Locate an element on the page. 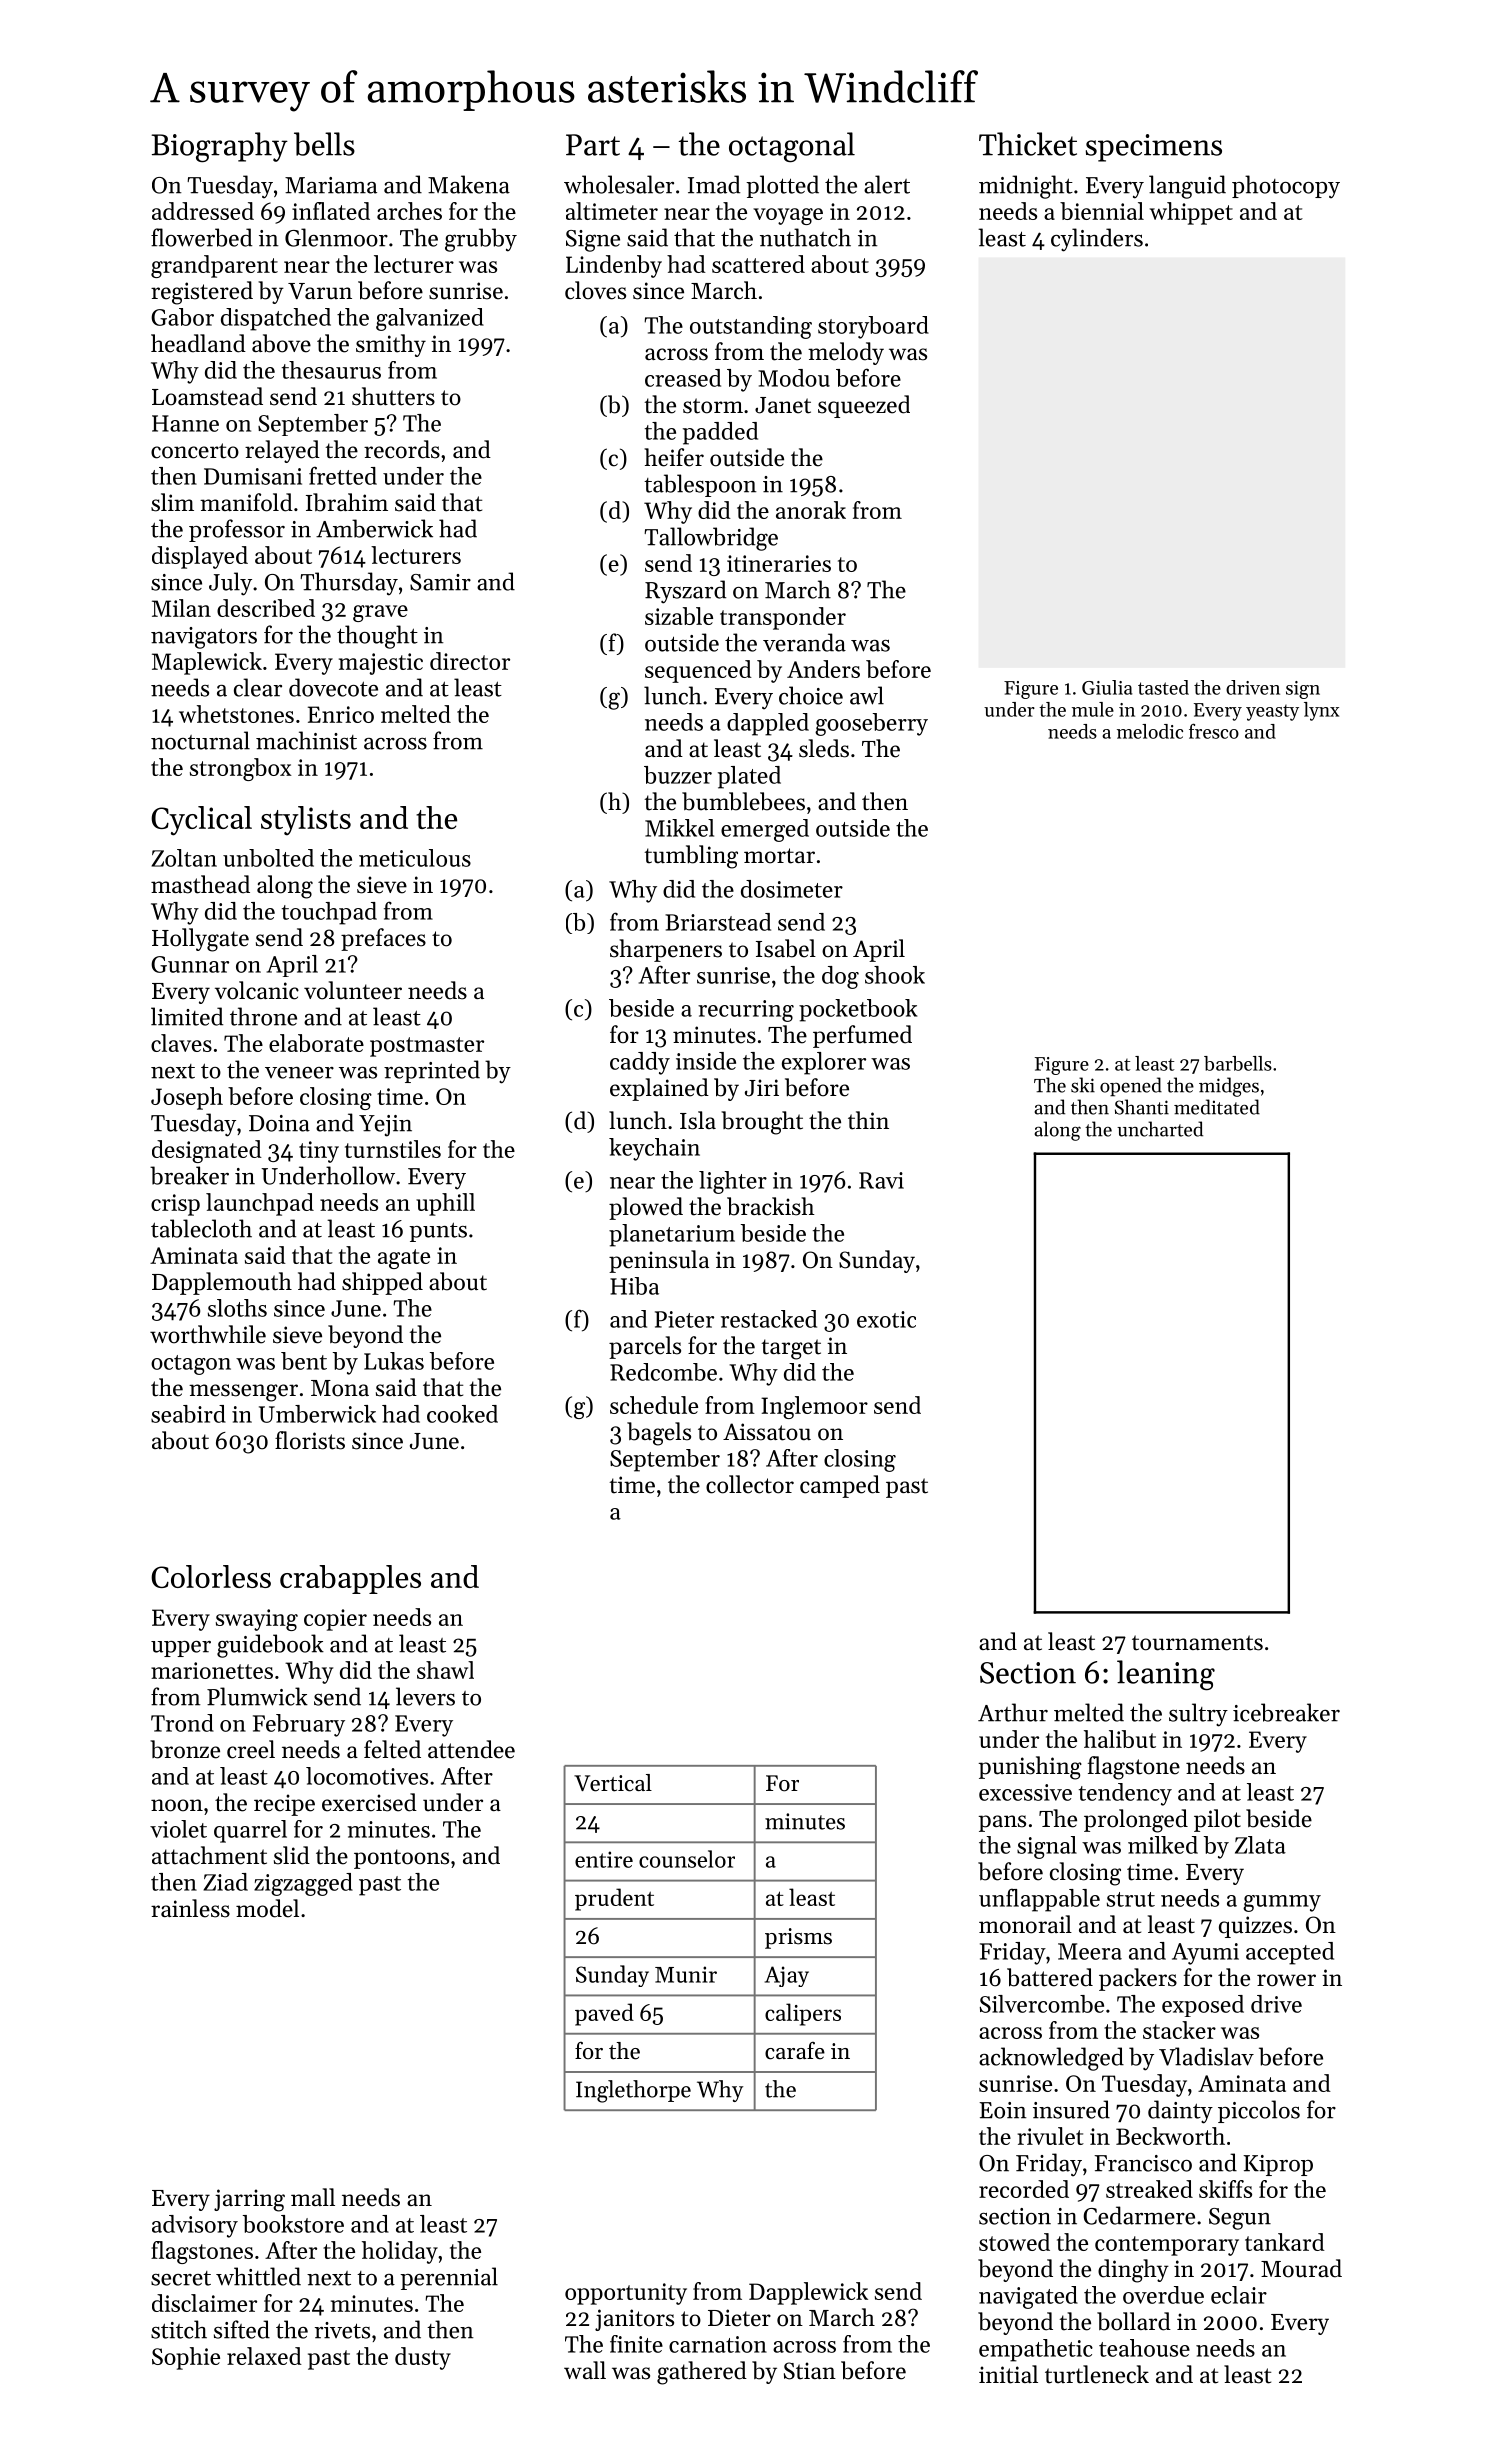 This image has width=1496, height=2464. teahouse is located at coordinates (1144, 2348).
